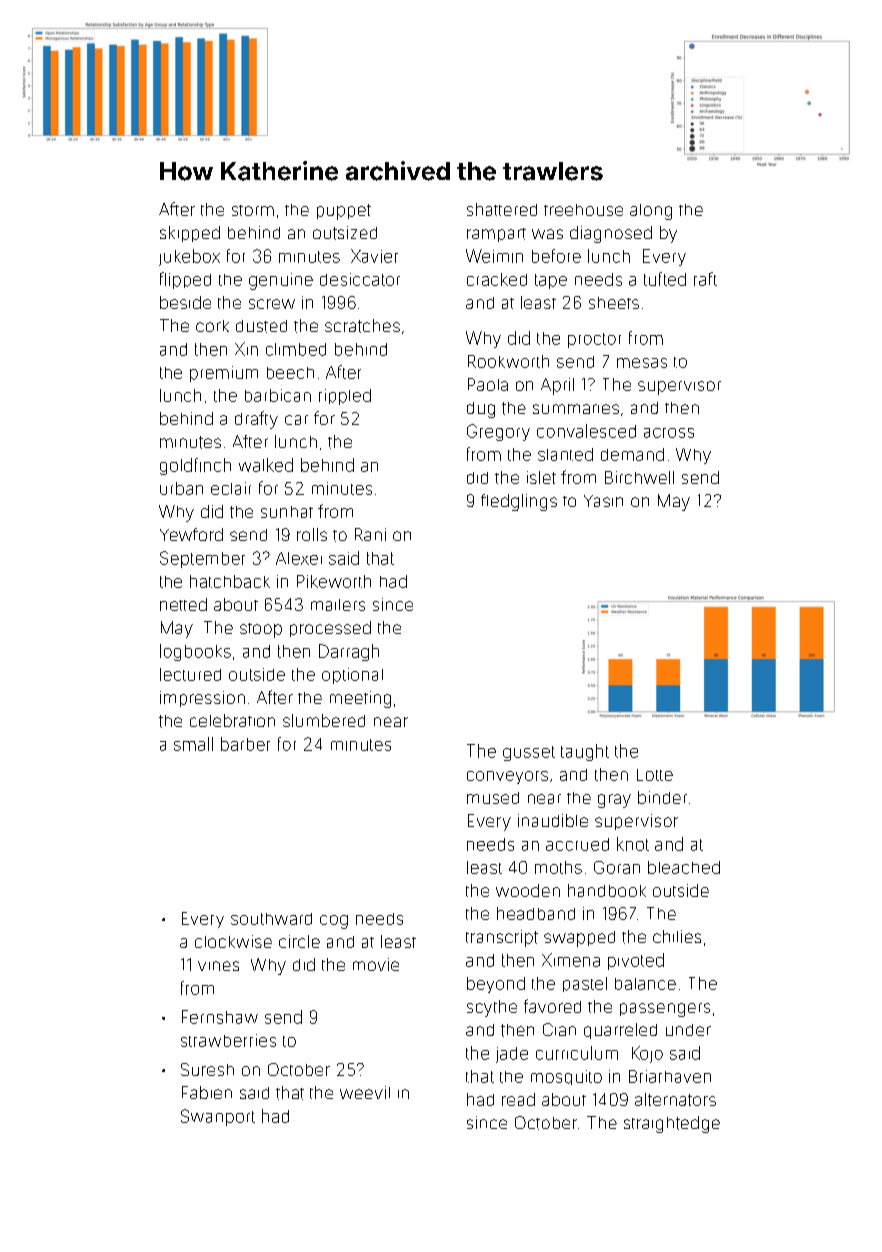 This image has width=882, height=1252. I want to click on along, so click(651, 212).
